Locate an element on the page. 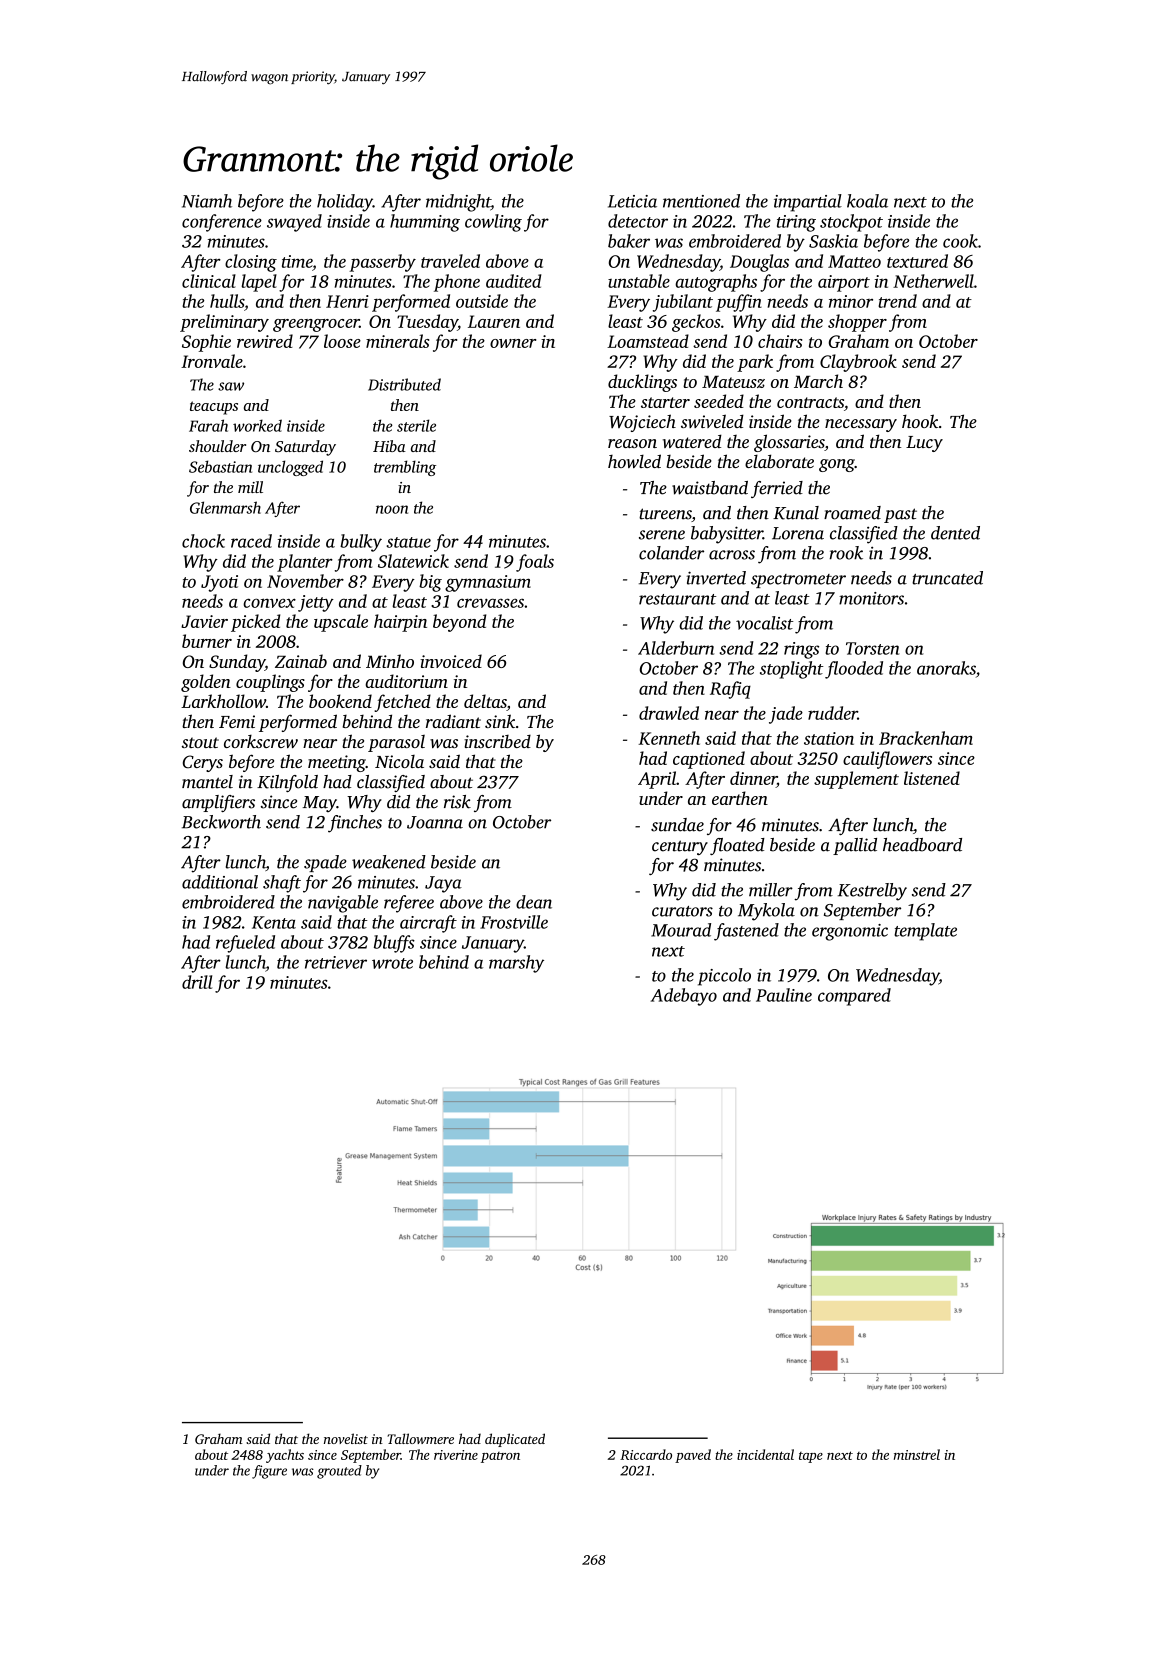  Niamh is located at coordinates (207, 201).
